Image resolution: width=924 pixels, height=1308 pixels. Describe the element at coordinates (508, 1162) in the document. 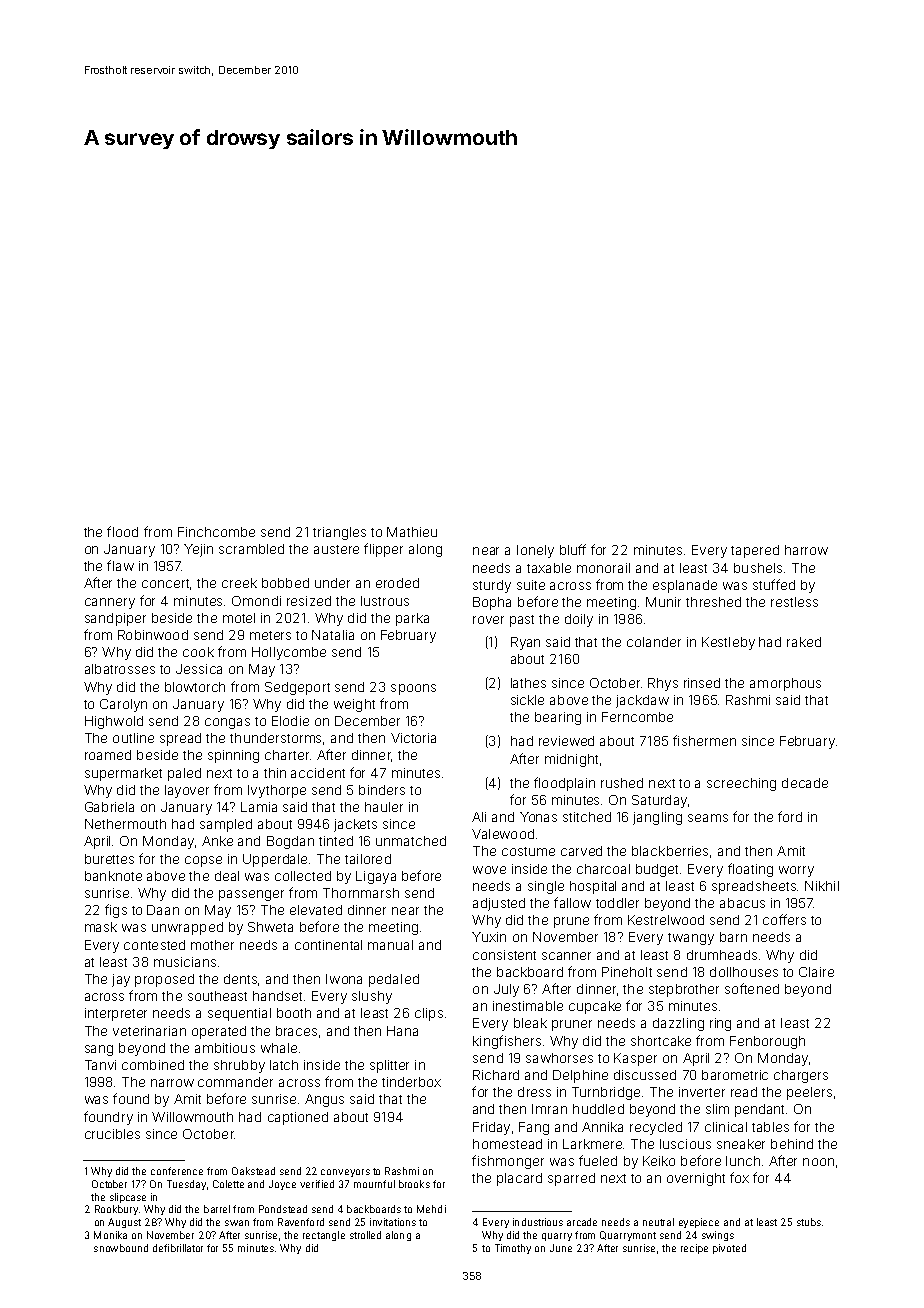

I see `fishmonger` at that location.
